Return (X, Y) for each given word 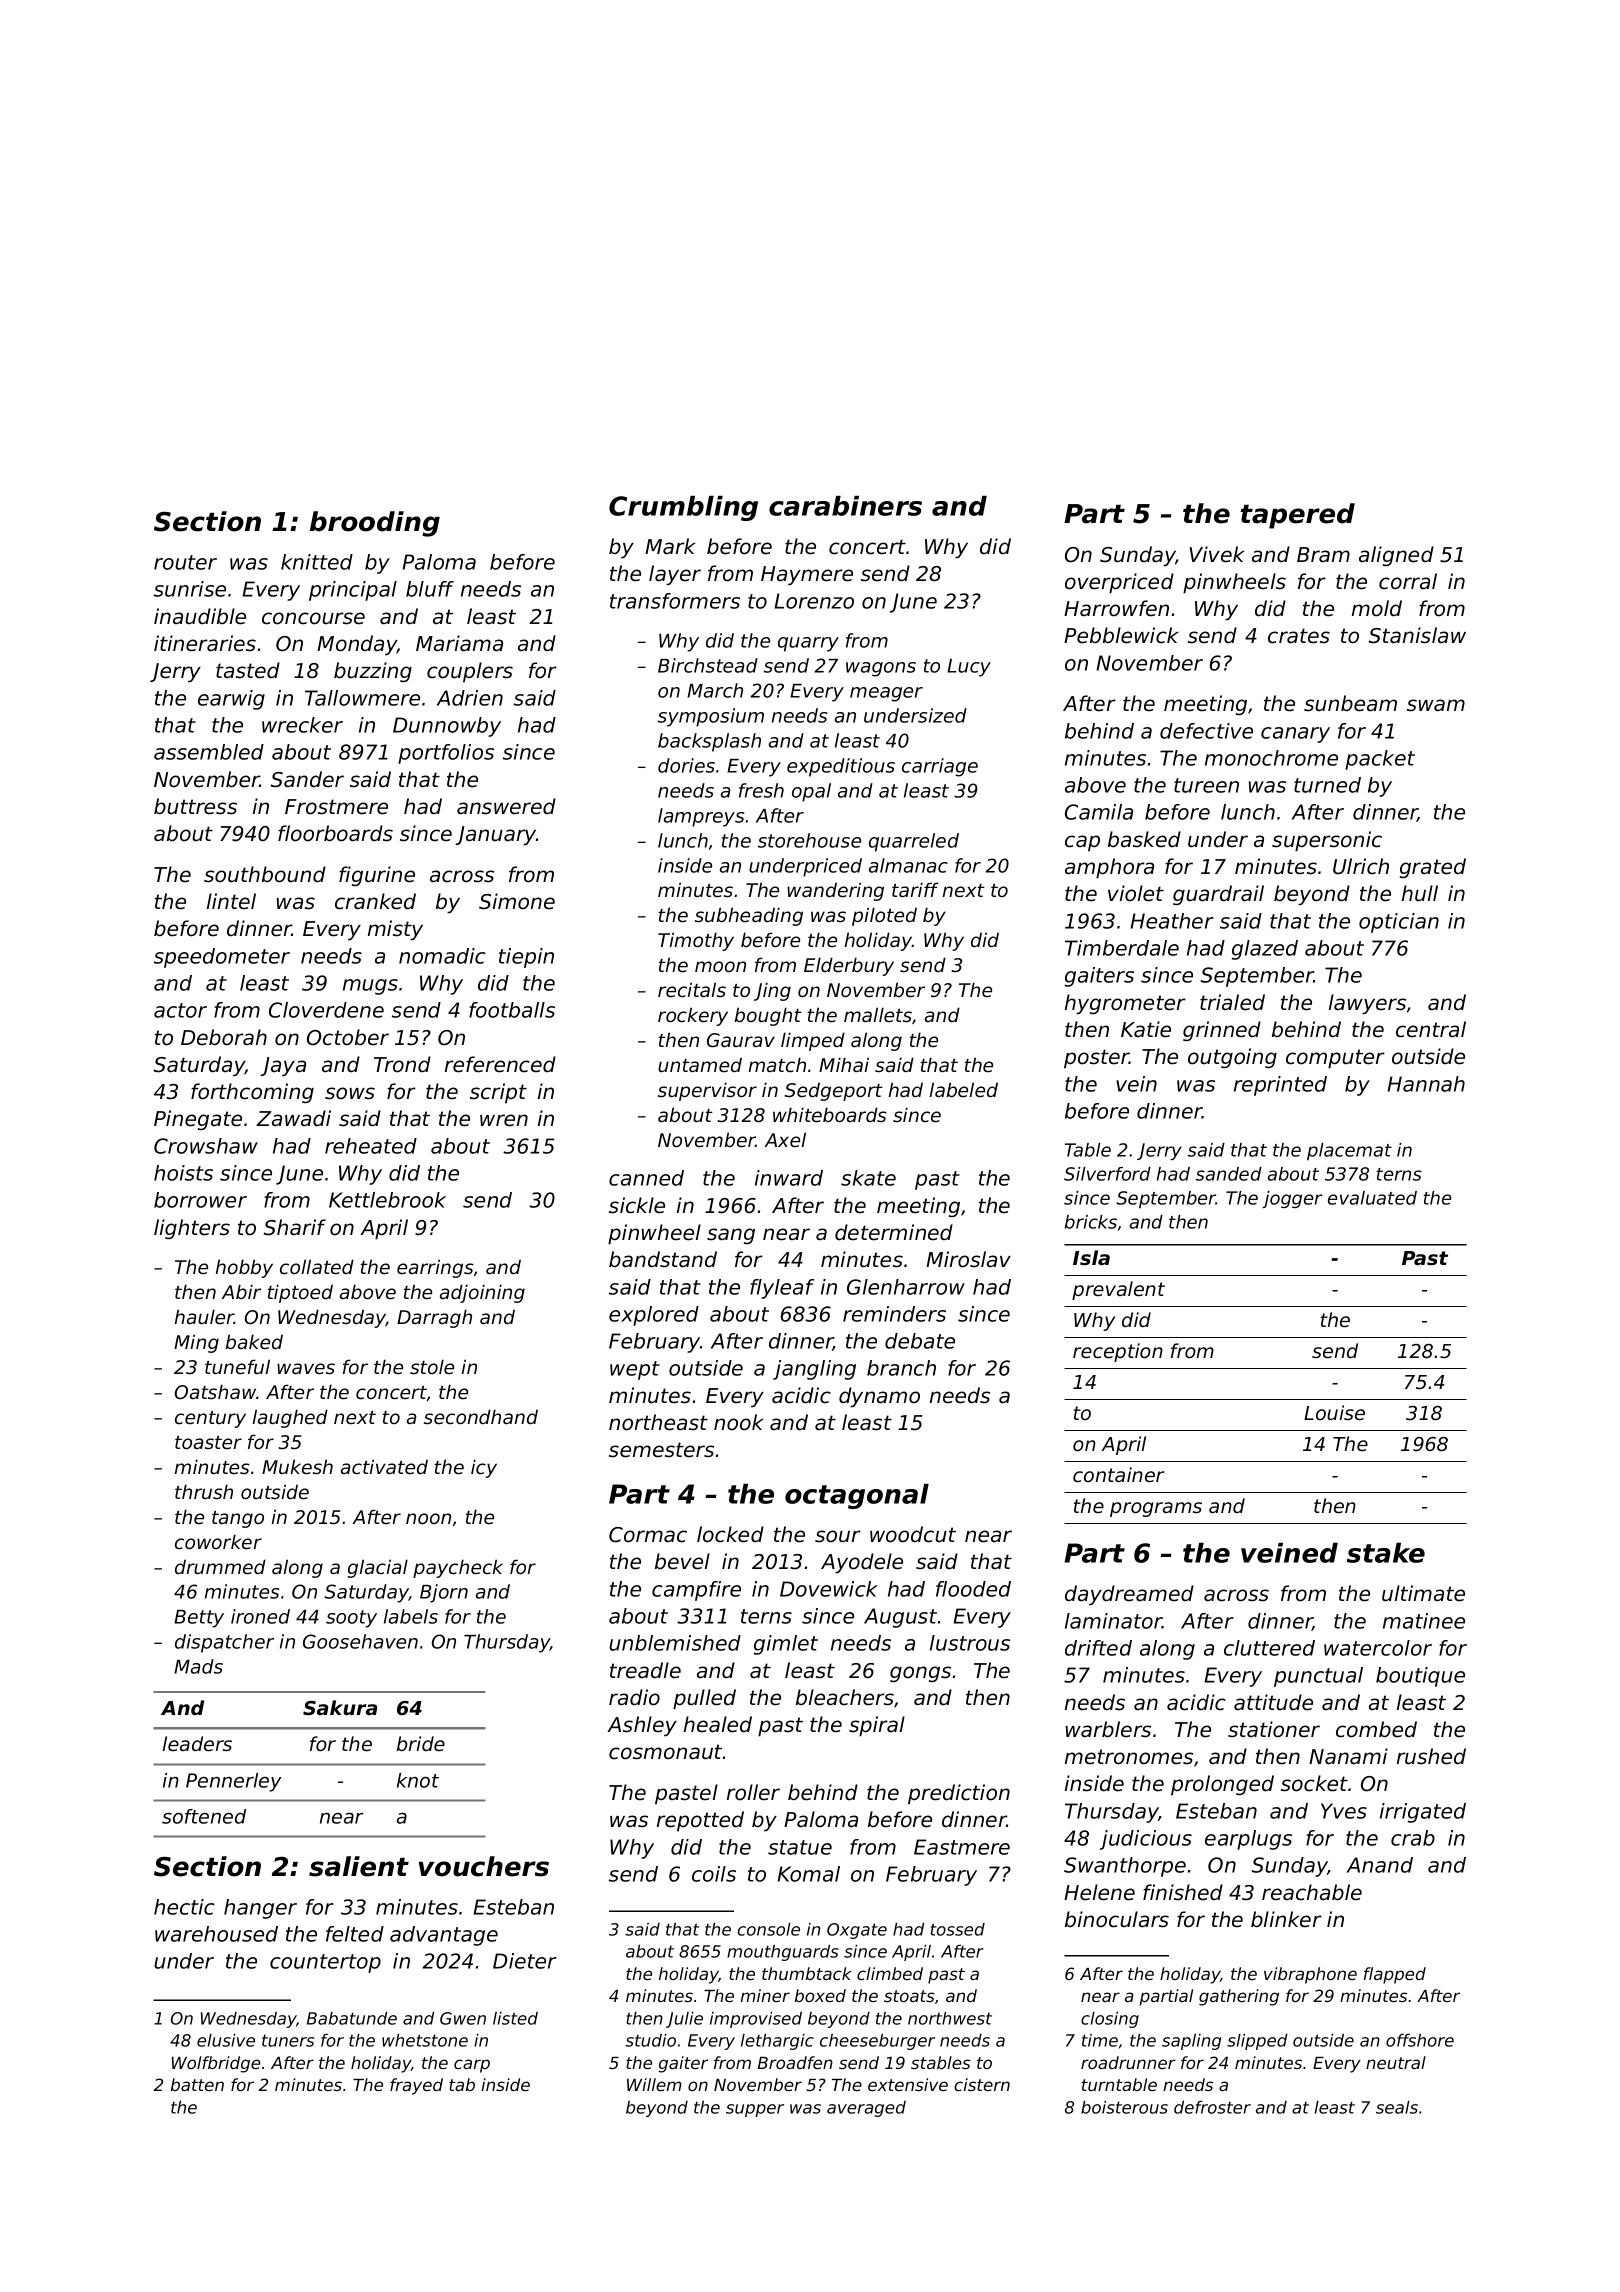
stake (1386, 1553)
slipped (1257, 2042)
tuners (288, 2041)
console (769, 1929)
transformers (675, 601)
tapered (1297, 516)
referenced (500, 1064)
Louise (1334, 1413)
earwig (231, 700)
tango (238, 1519)
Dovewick (829, 1589)
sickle (637, 1205)
